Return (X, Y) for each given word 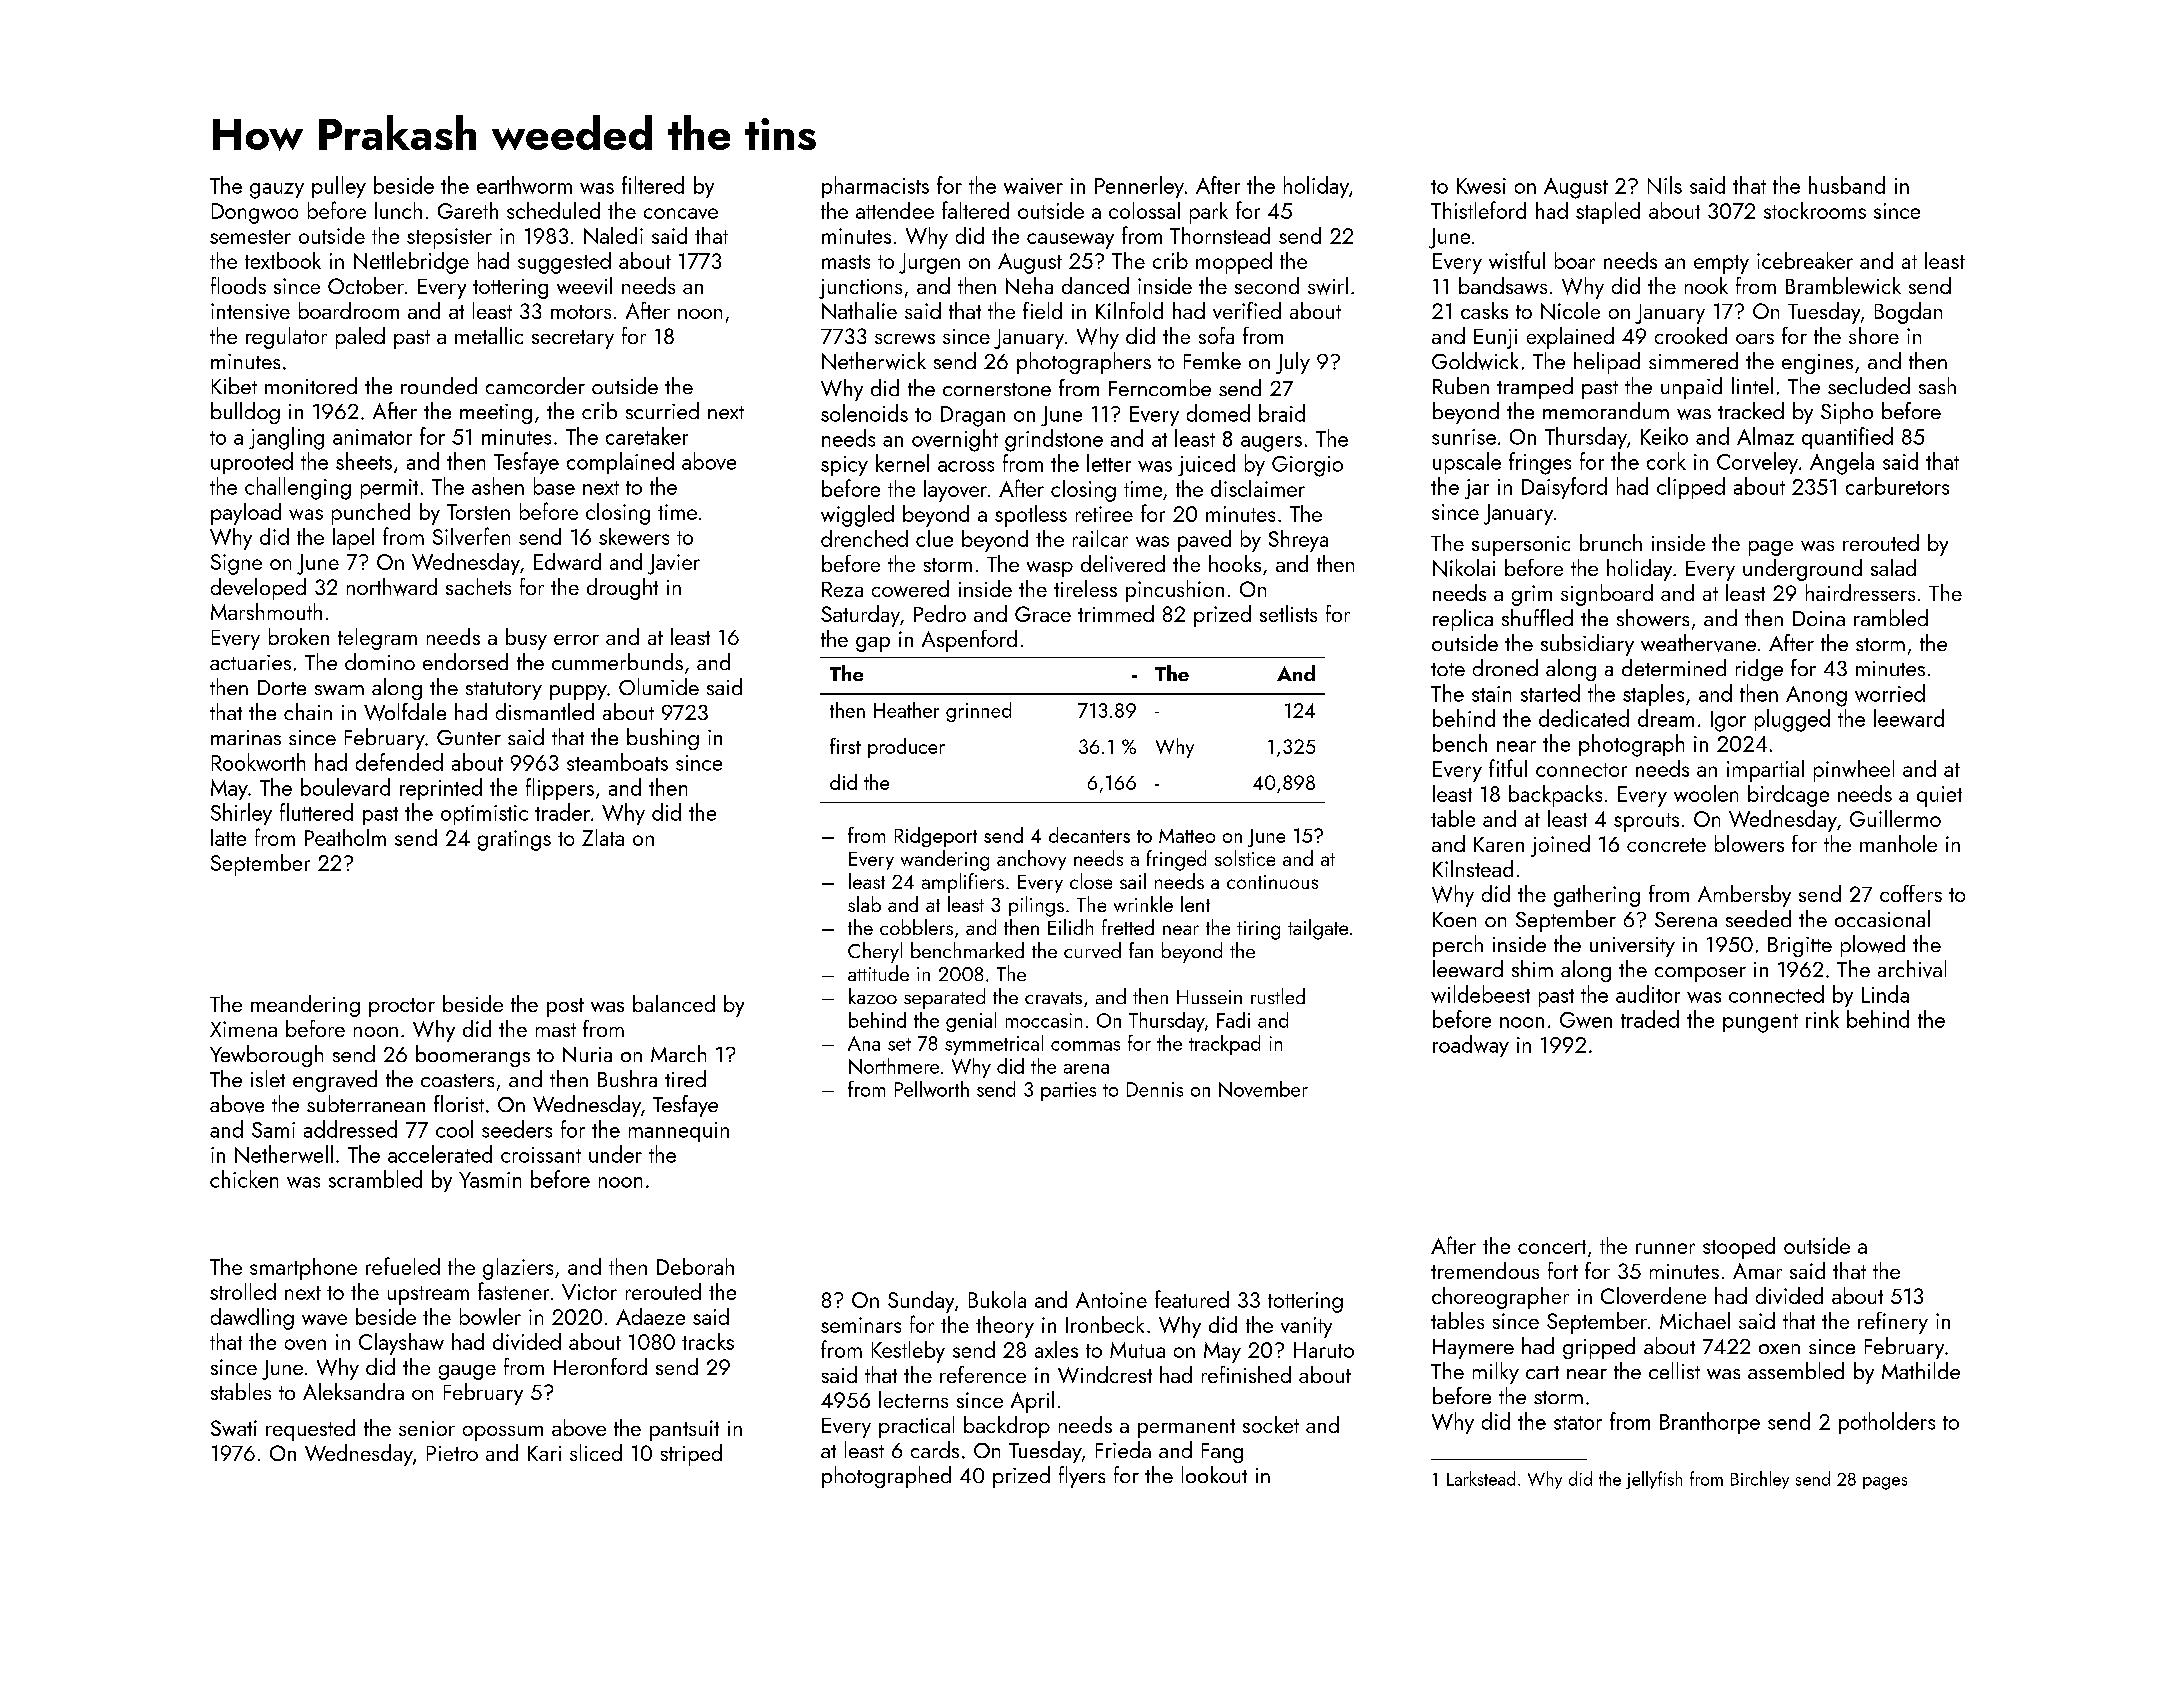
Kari (544, 1453)
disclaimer (1258, 488)
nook (1706, 285)
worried (1890, 693)
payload (246, 514)
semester (250, 237)
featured (1192, 1299)
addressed (350, 1129)
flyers (1082, 1477)
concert (1552, 1247)
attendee (895, 210)
